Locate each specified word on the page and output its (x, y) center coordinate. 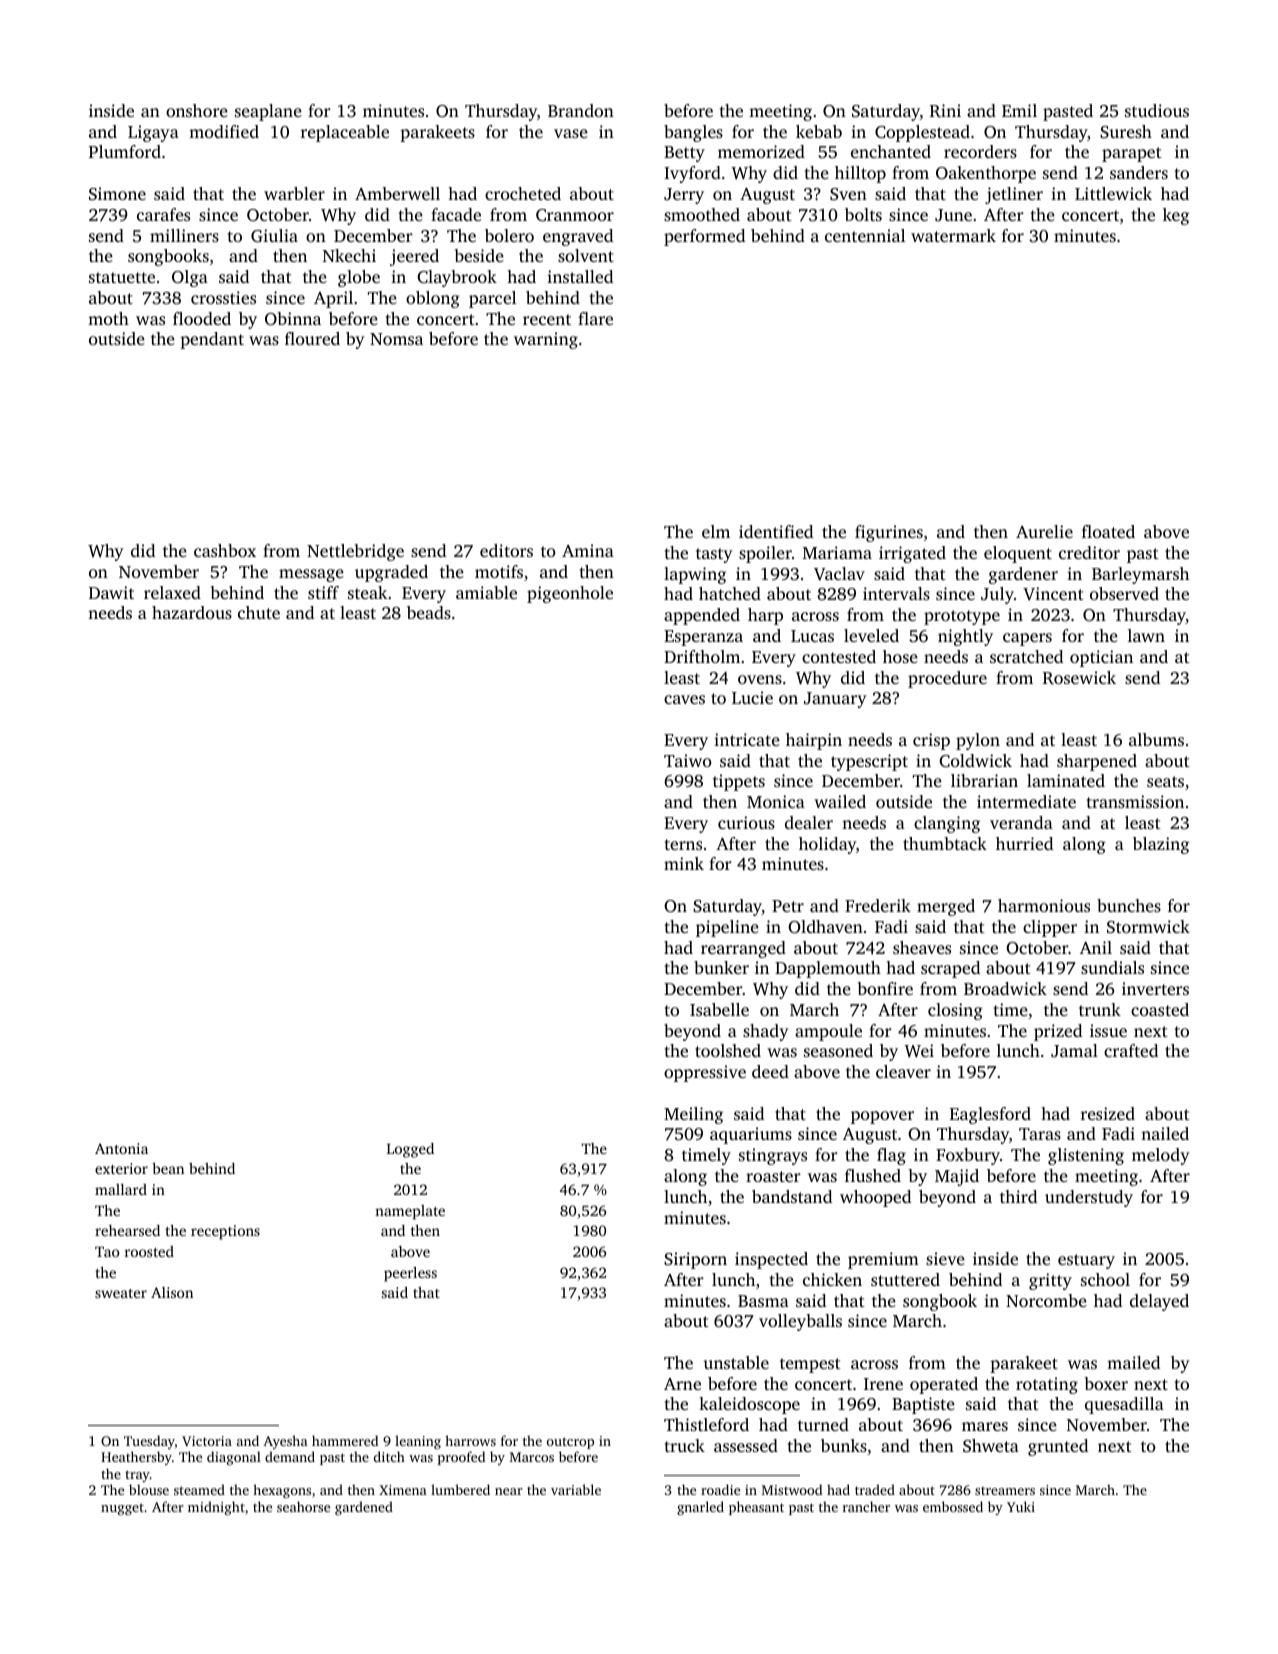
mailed (1133, 1362)
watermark (953, 235)
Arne (682, 1384)
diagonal (234, 1458)
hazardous (192, 612)
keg (1176, 216)
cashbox (225, 550)
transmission (1135, 801)
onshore (197, 110)
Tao (107, 1252)
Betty (684, 154)
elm (716, 531)
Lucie (752, 697)
